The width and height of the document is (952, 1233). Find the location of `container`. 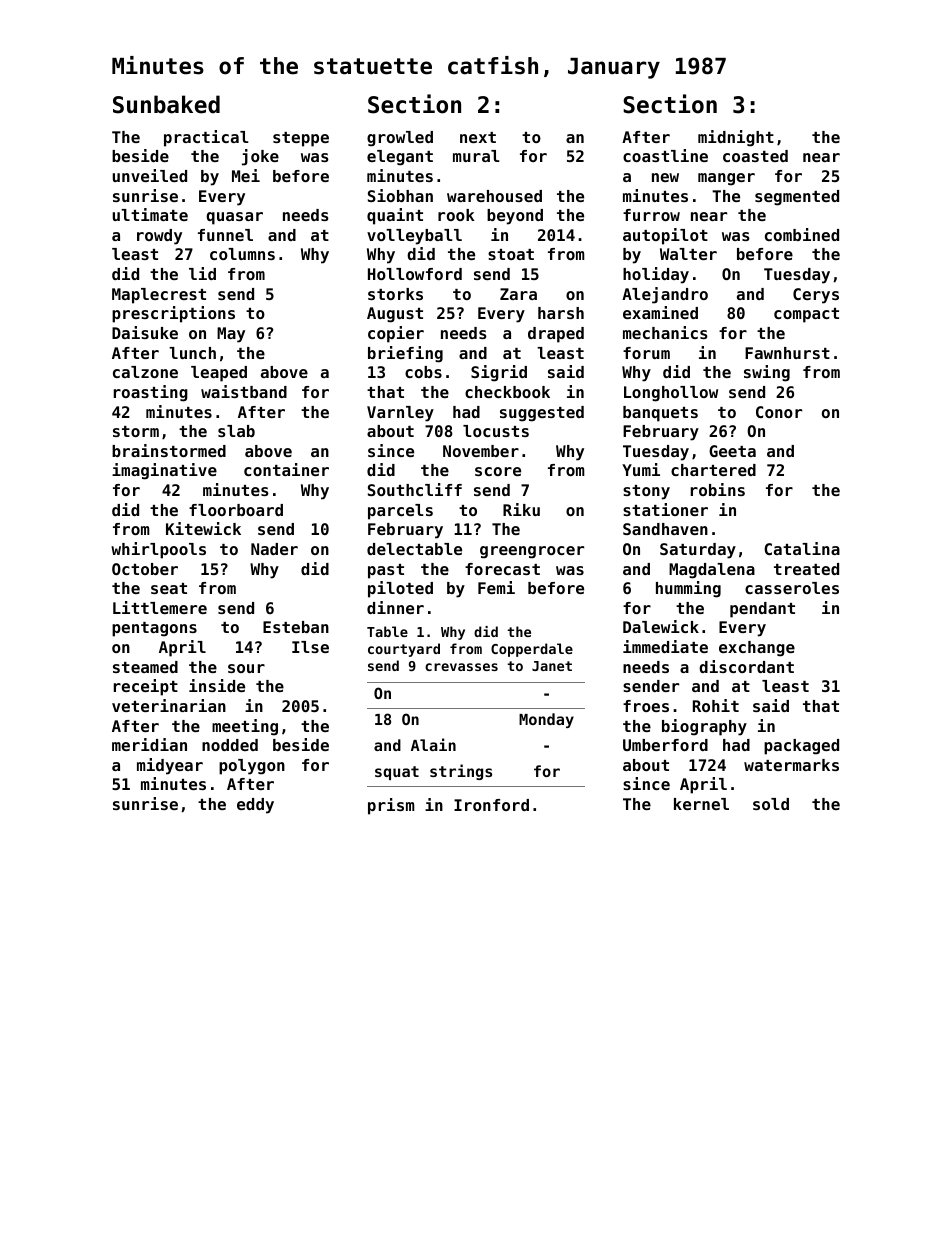

container is located at coordinates (286, 469).
